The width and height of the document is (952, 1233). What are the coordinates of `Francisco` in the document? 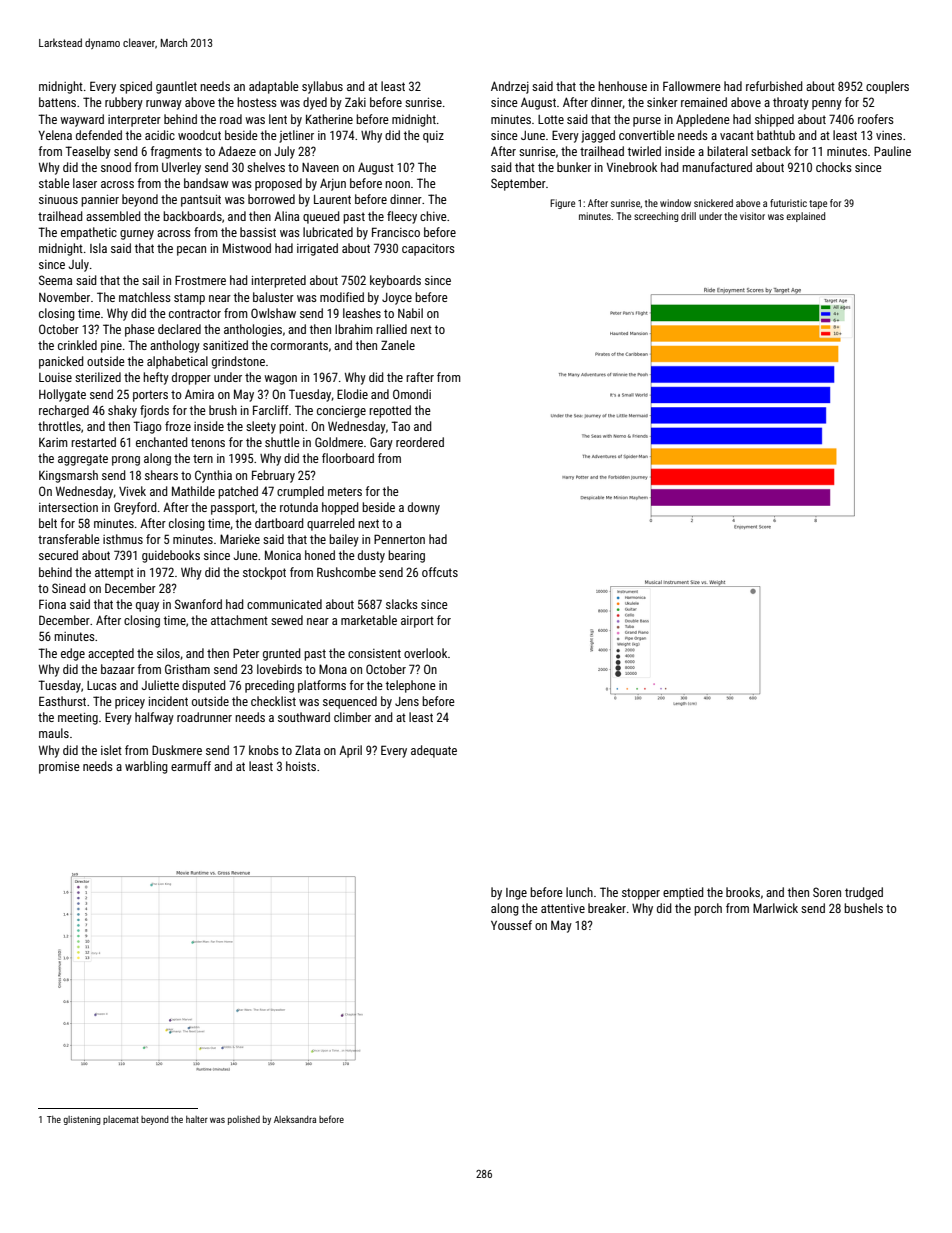 It's located at (396, 232).
